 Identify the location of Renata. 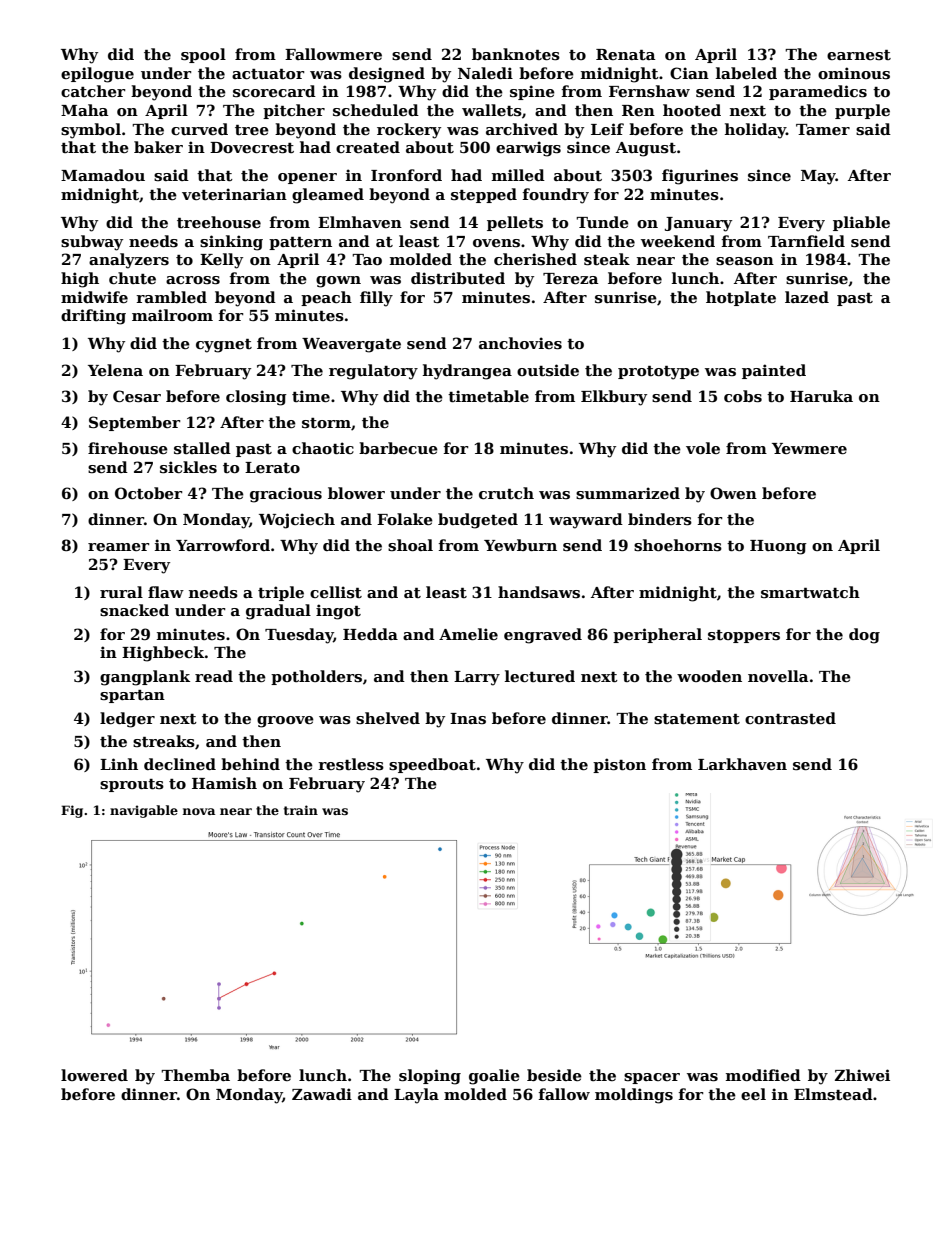
(625, 54).
